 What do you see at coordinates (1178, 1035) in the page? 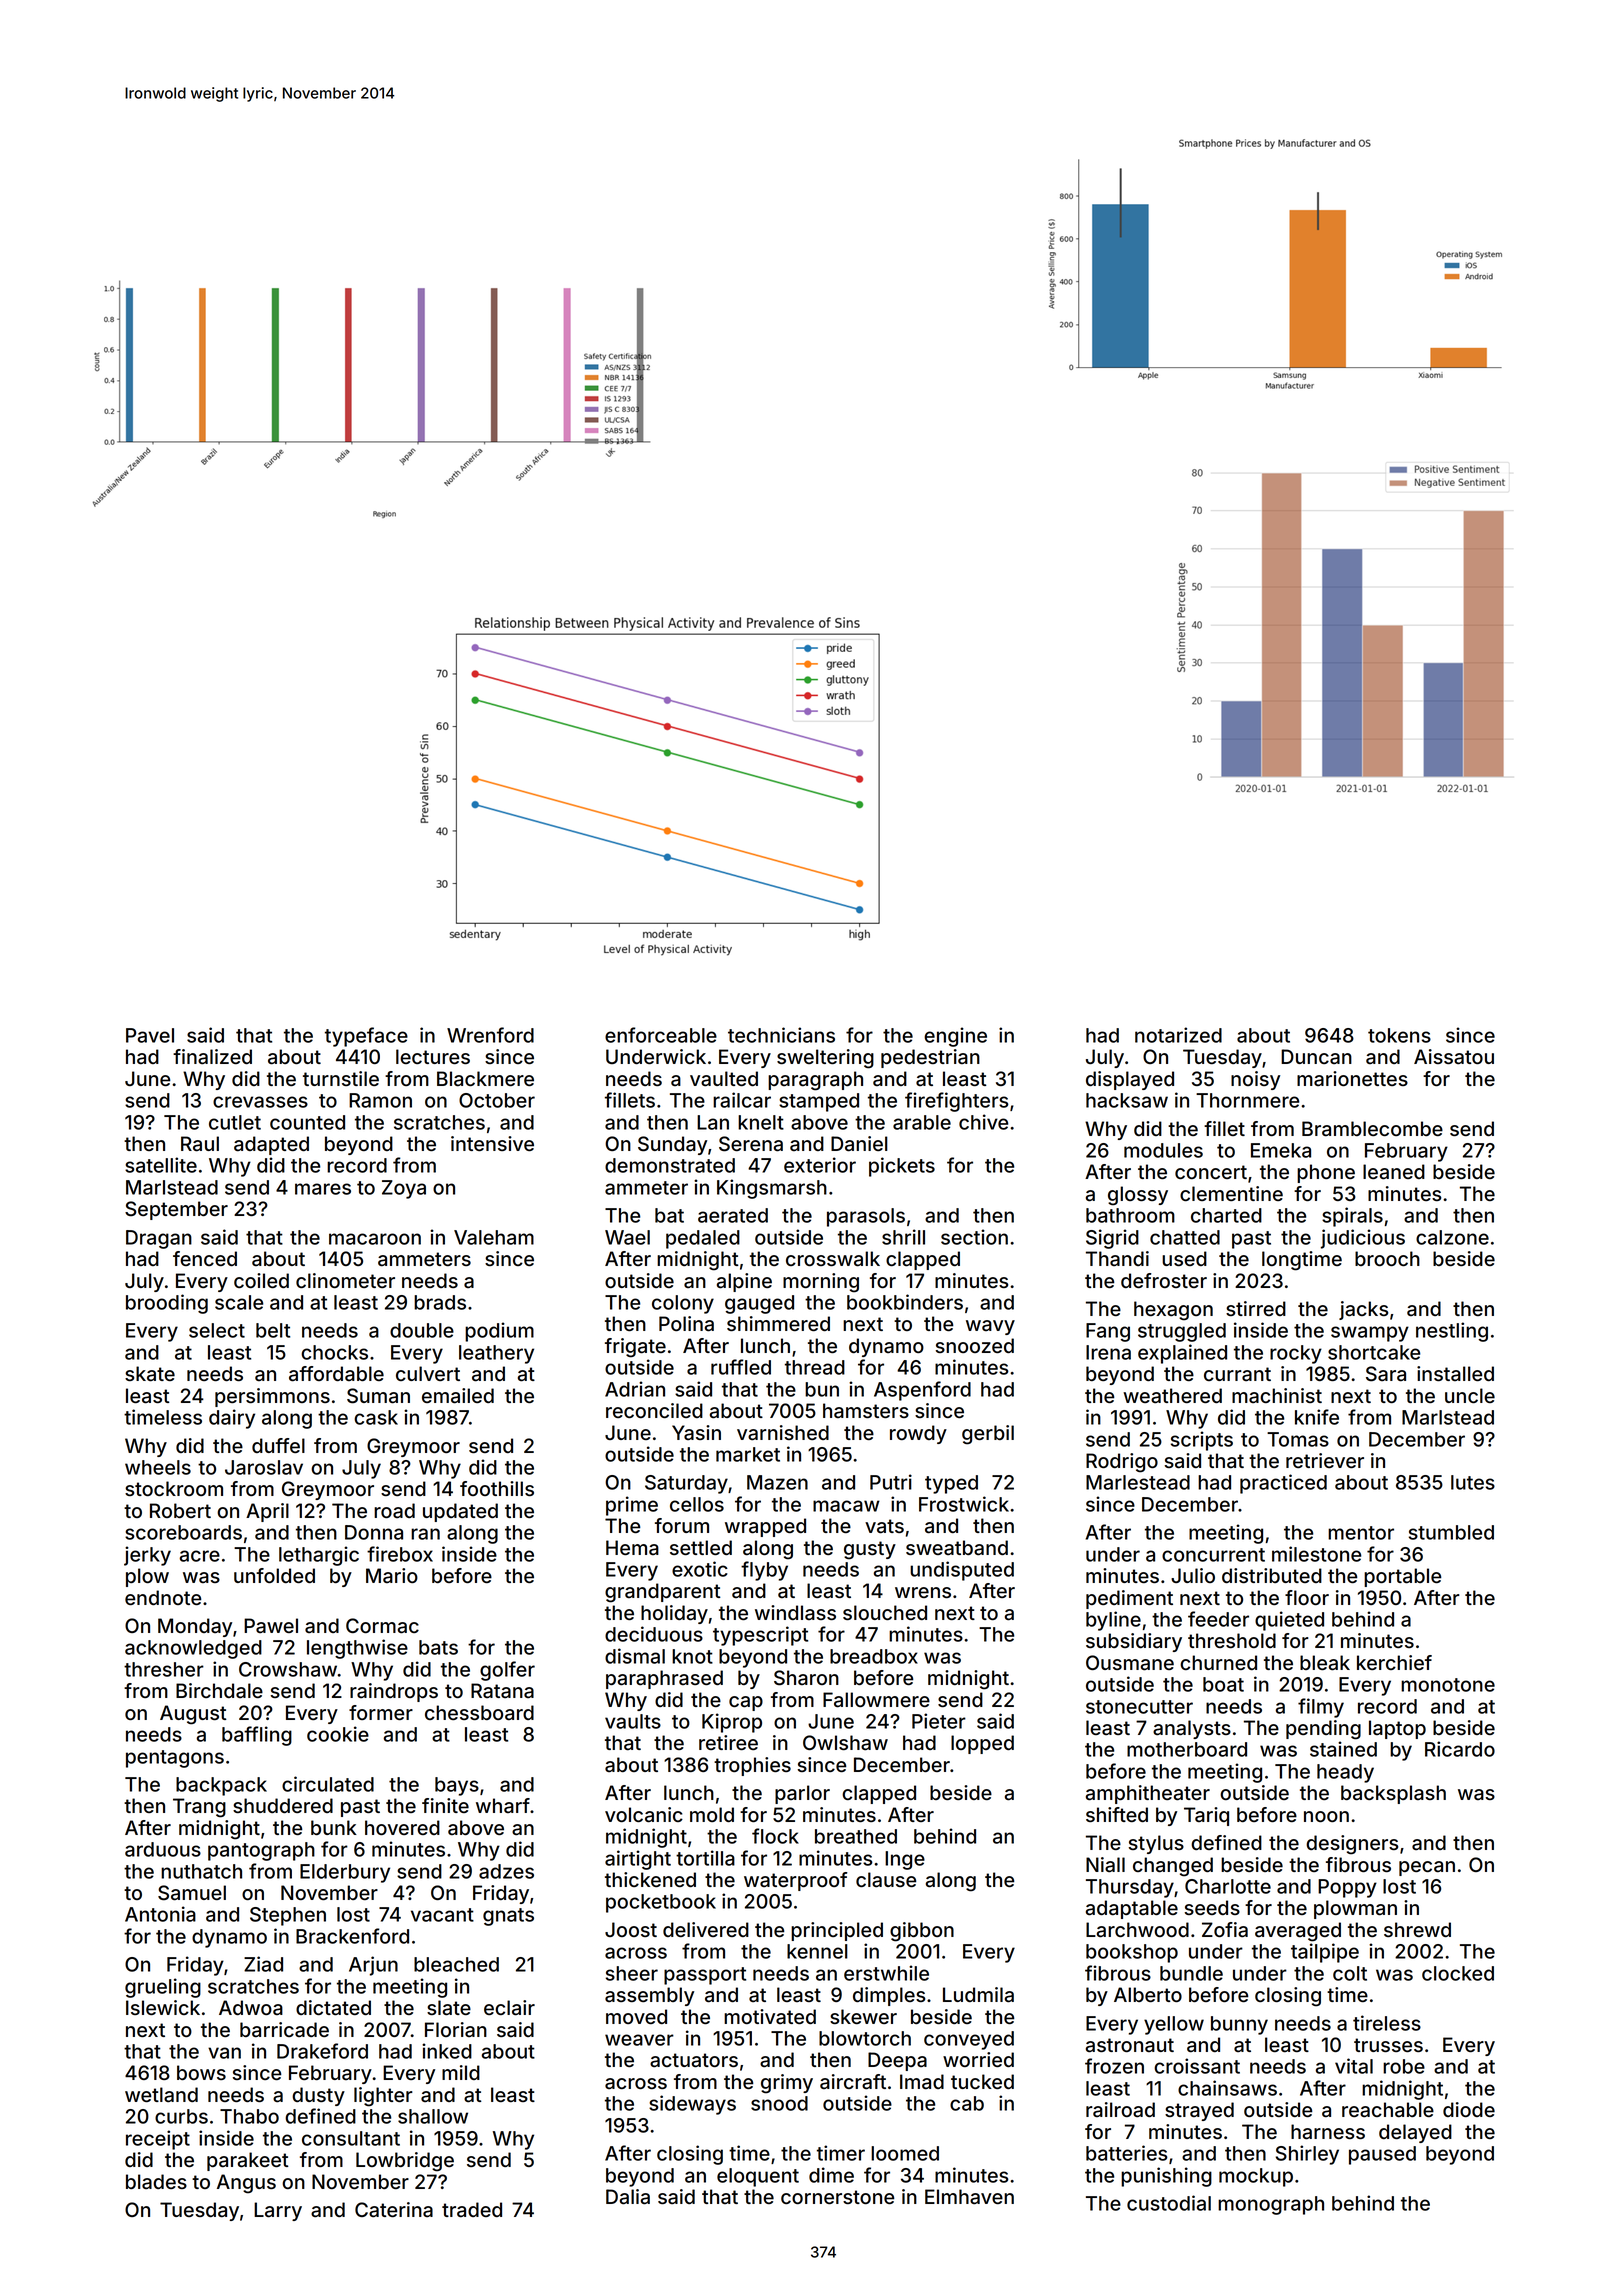
I see `notarized` at bounding box center [1178, 1035].
